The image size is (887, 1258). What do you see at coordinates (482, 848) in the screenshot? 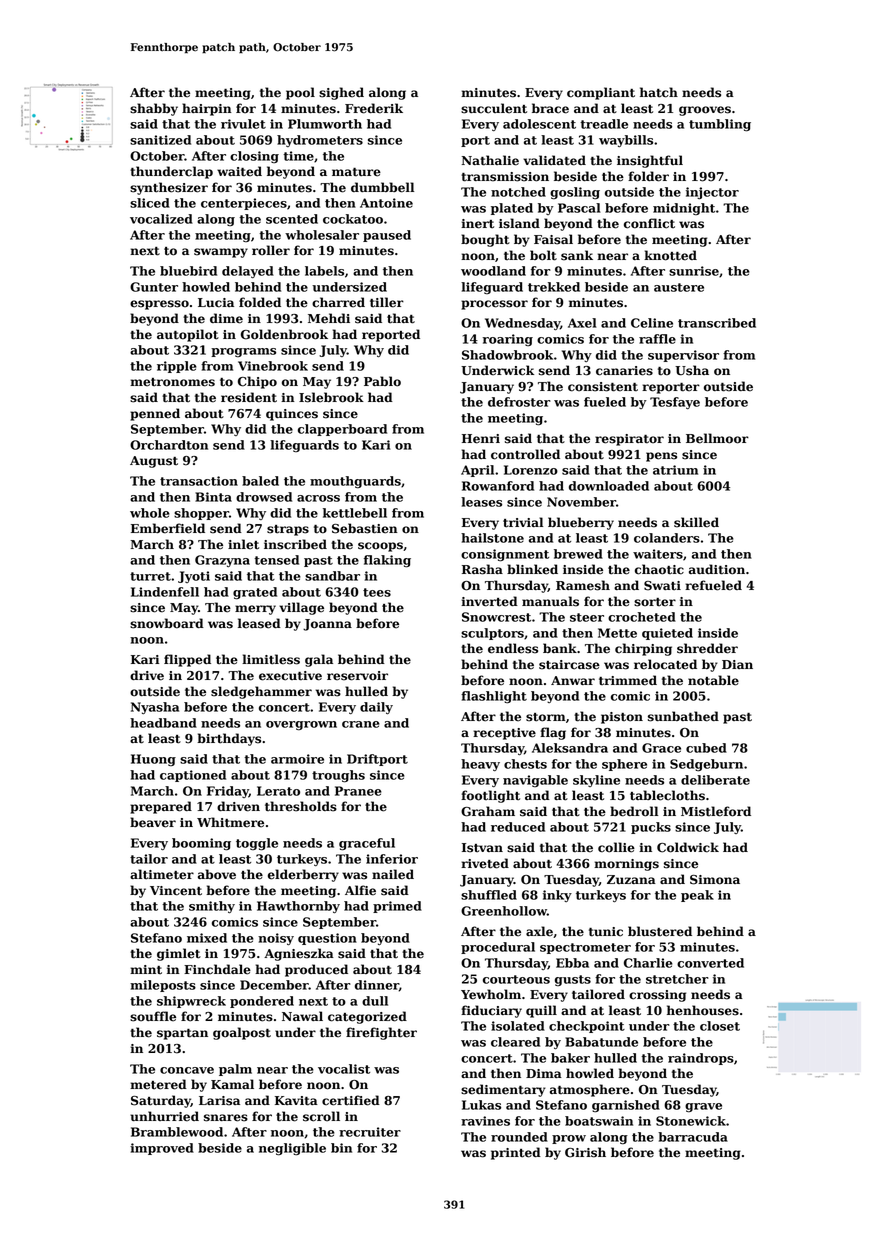
I see `Istvan` at bounding box center [482, 848].
